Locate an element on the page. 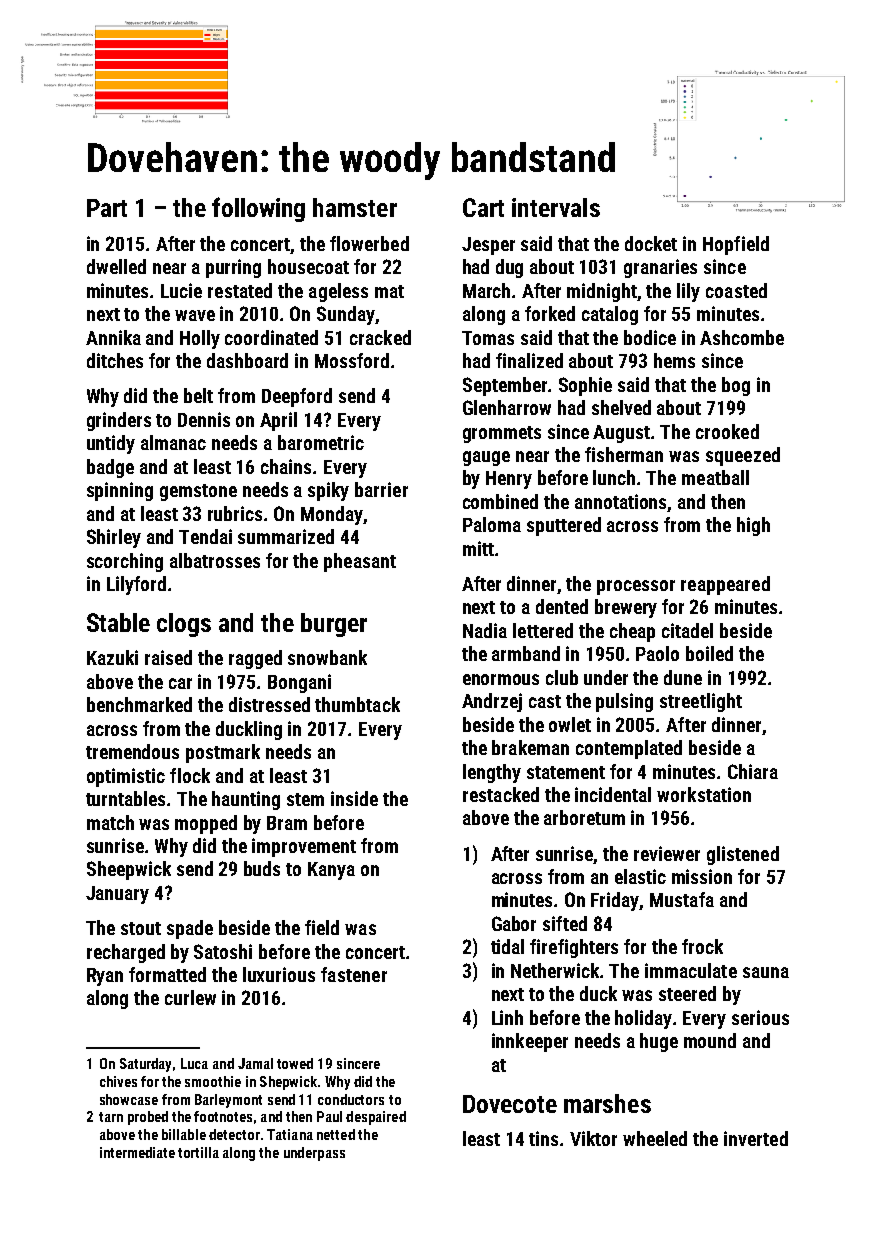  Chiara is located at coordinates (753, 771).
